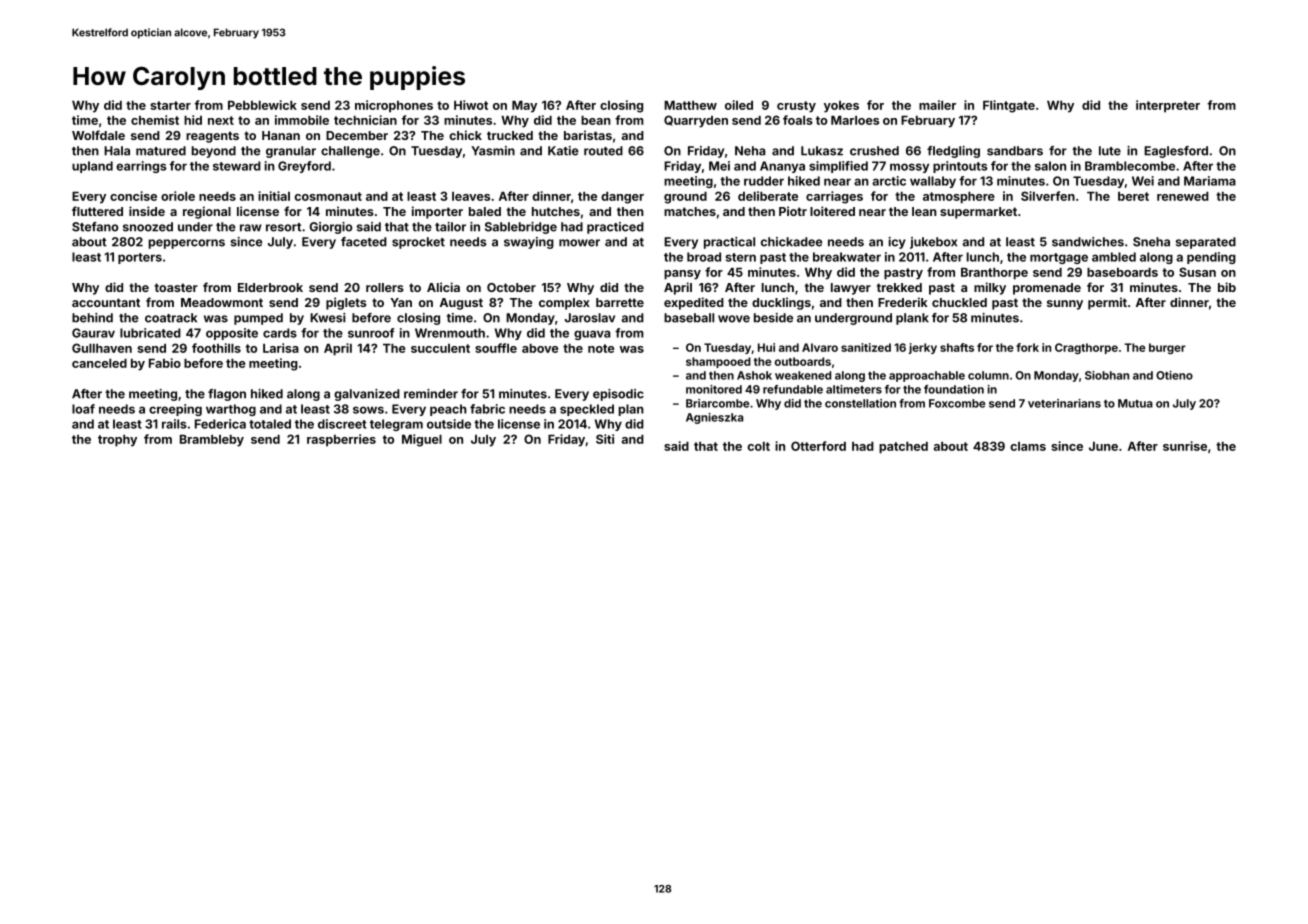 The height and width of the document is (924, 1308). What do you see at coordinates (1110, 151) in the document?
I see `lute` at bounding box center [1110, 151].
